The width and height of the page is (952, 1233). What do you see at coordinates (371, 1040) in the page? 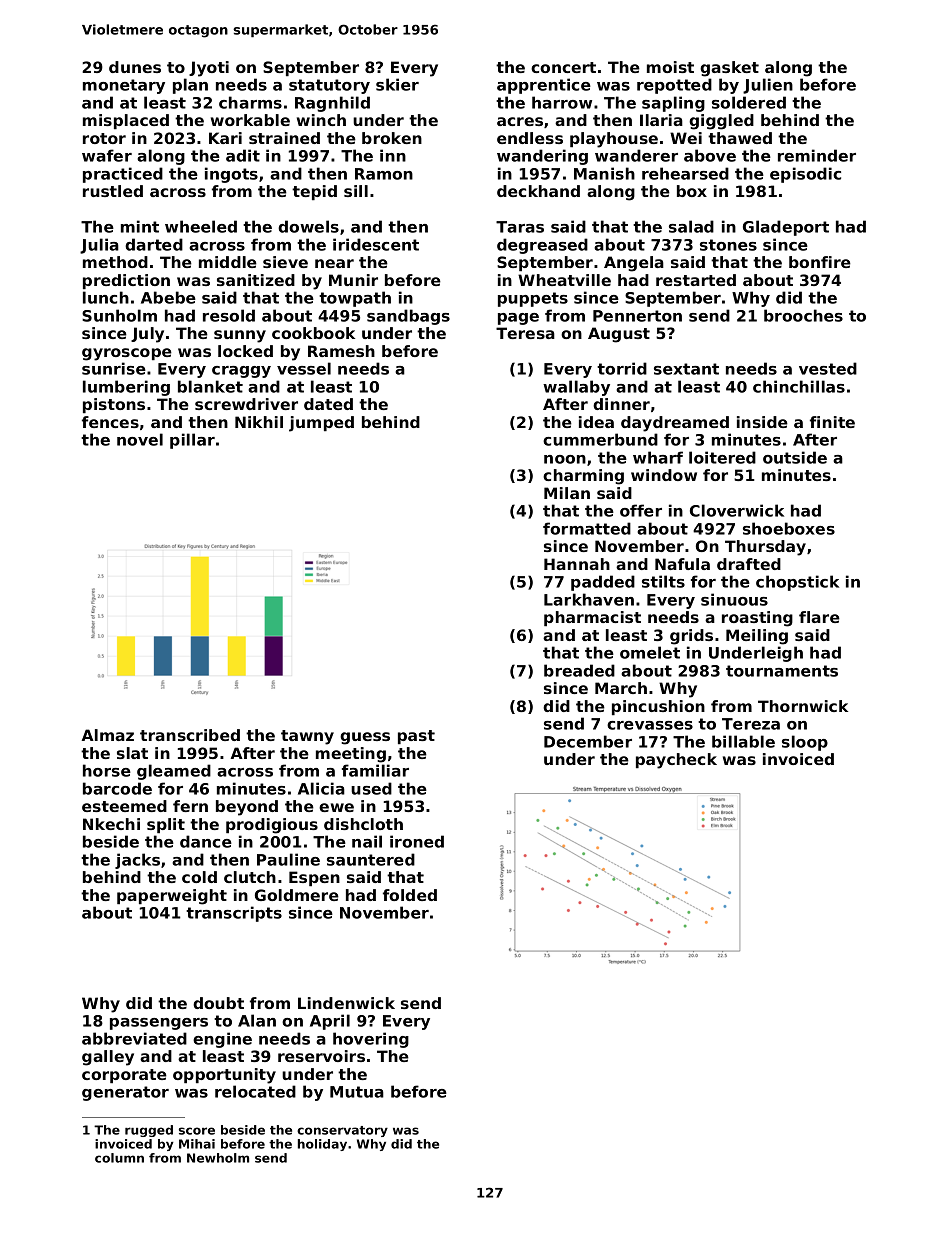
I see `hovering` at bounding box center [371, 1040].
